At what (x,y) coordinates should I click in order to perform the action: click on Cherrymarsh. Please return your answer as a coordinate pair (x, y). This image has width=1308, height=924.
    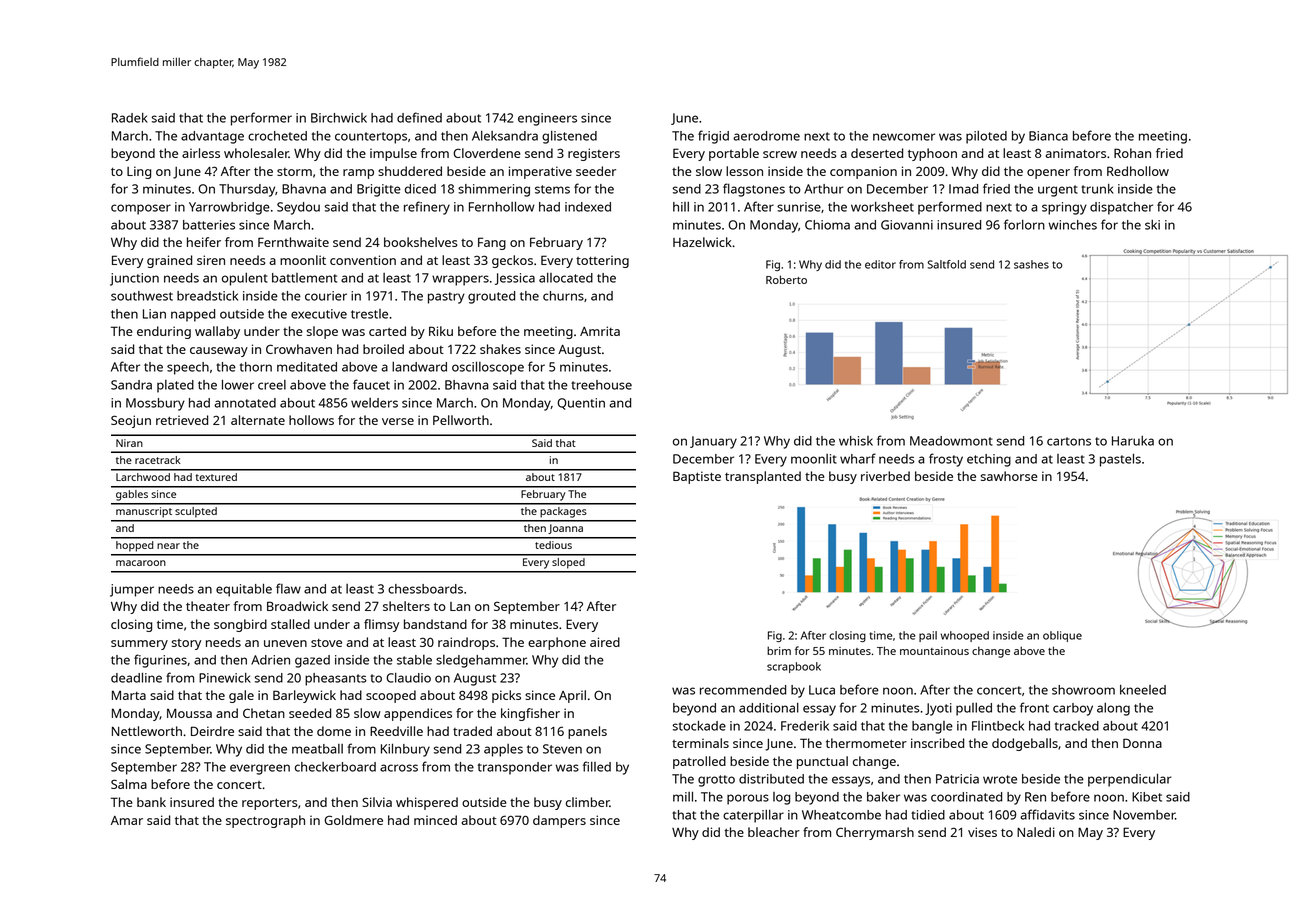
    Looking at the image, I should click on (875, 833).
